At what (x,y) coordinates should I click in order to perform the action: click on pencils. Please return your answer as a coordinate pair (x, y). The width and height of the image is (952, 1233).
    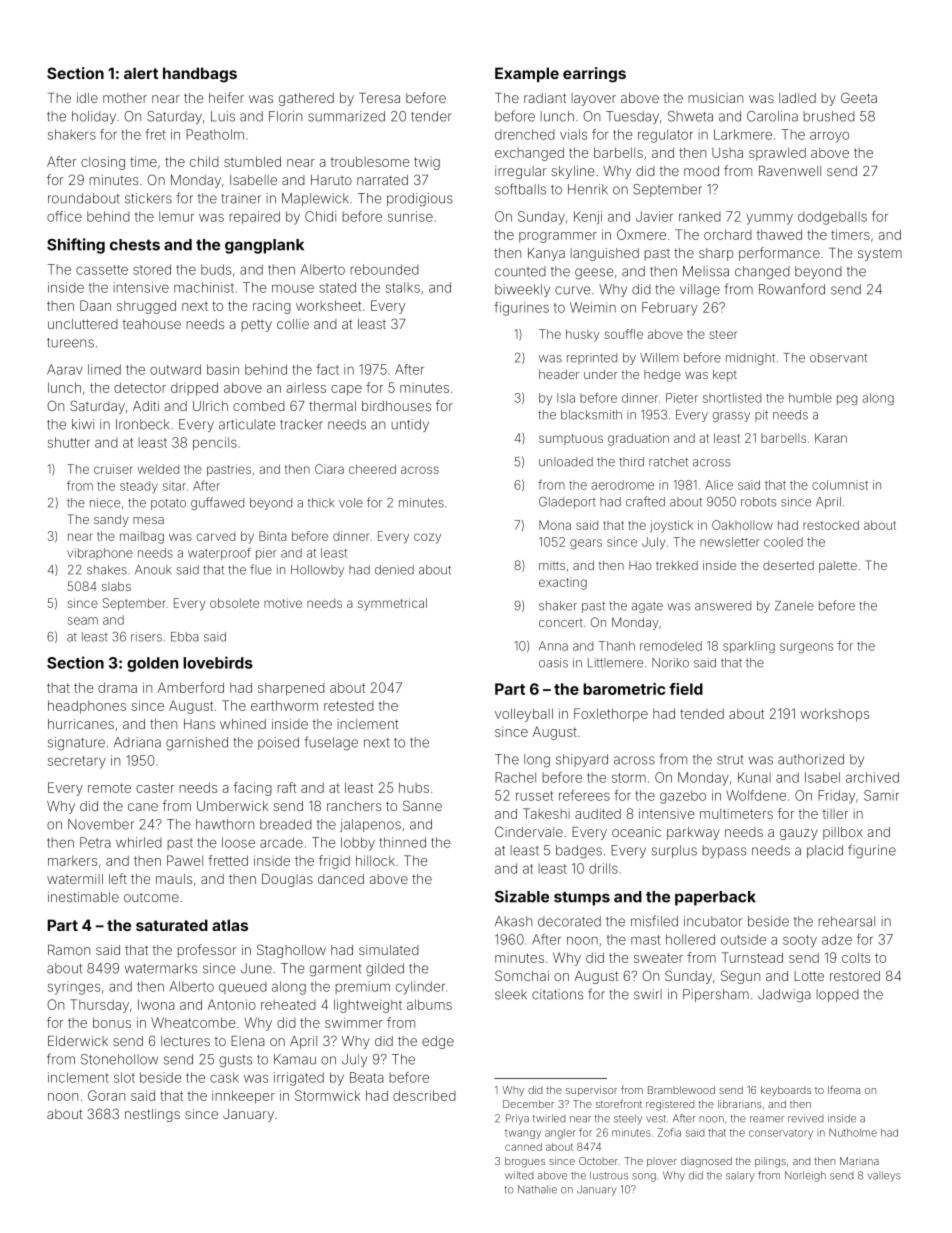
    Looking at the image, I should click on (215, 443).
